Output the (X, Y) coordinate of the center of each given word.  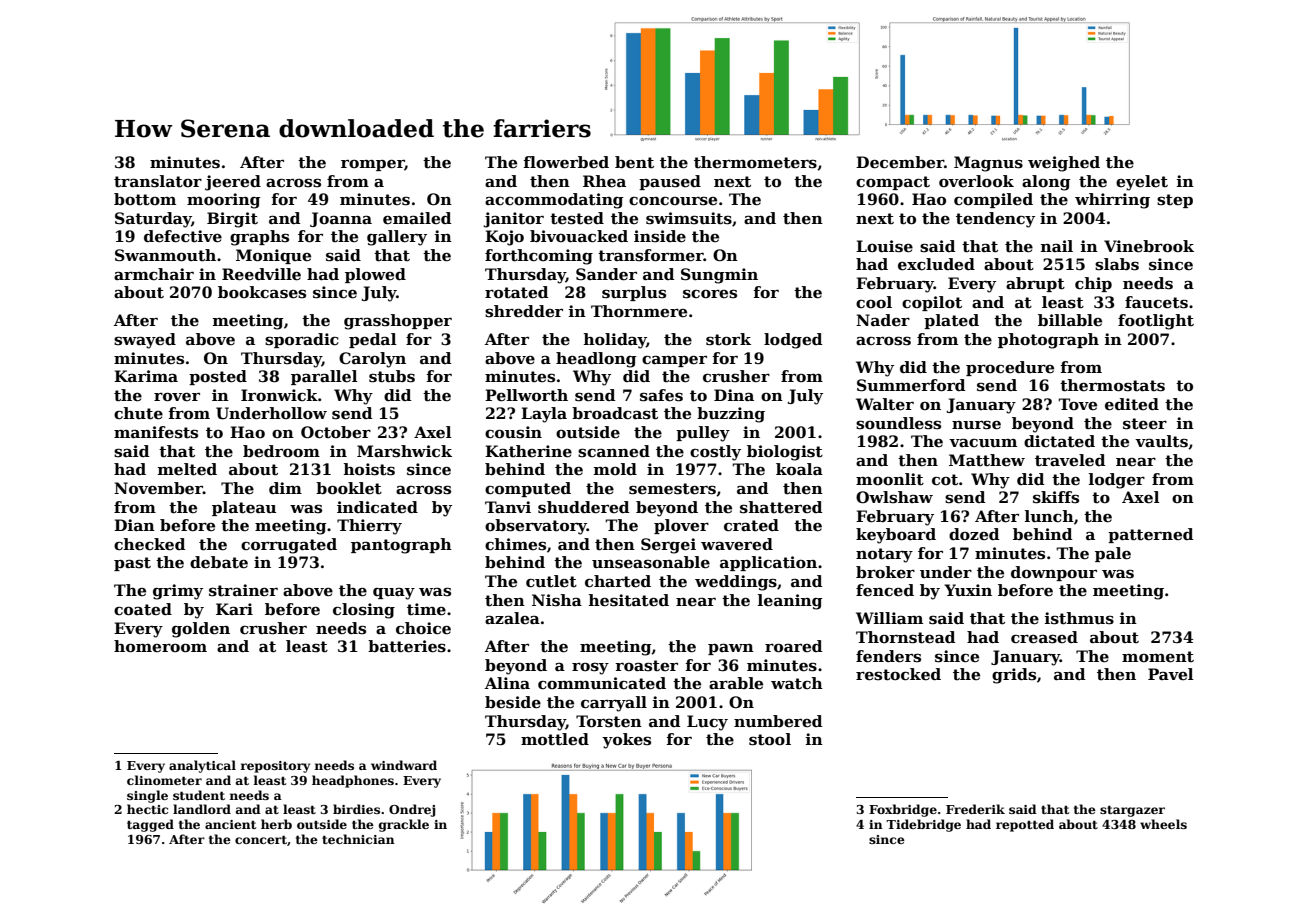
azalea (512, 618)
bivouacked (579, 236)
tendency (995, 220)
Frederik (975, 809)
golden (201, 630)
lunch (1049, 516)
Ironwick (279, 395)
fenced (885, 590)
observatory (536, 527)
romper (372, 165)
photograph (1048, 341)
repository (275, 767)
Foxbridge (903, 810)
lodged (793, 341)
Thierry (369, 527)
